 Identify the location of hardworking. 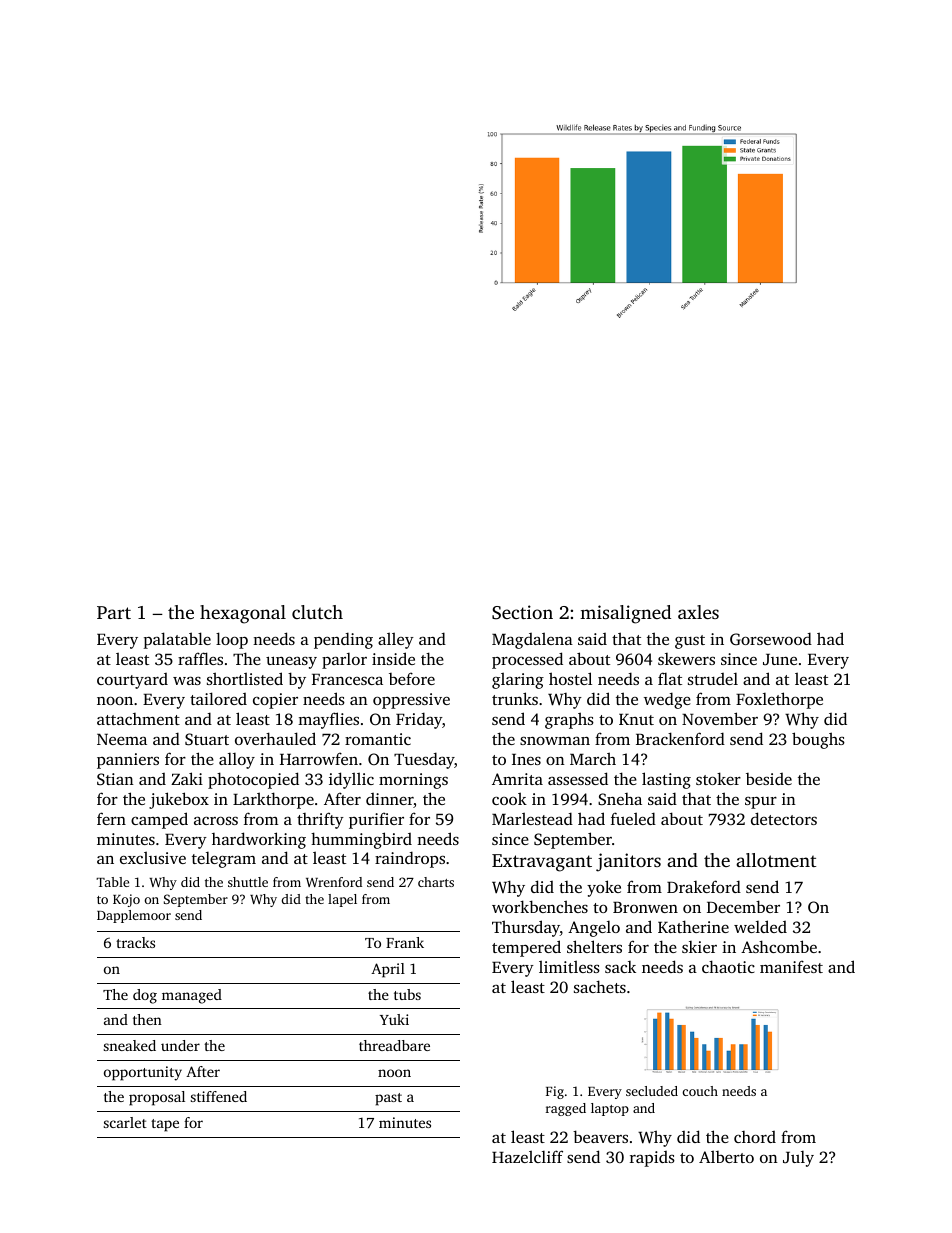
(259, 840).
